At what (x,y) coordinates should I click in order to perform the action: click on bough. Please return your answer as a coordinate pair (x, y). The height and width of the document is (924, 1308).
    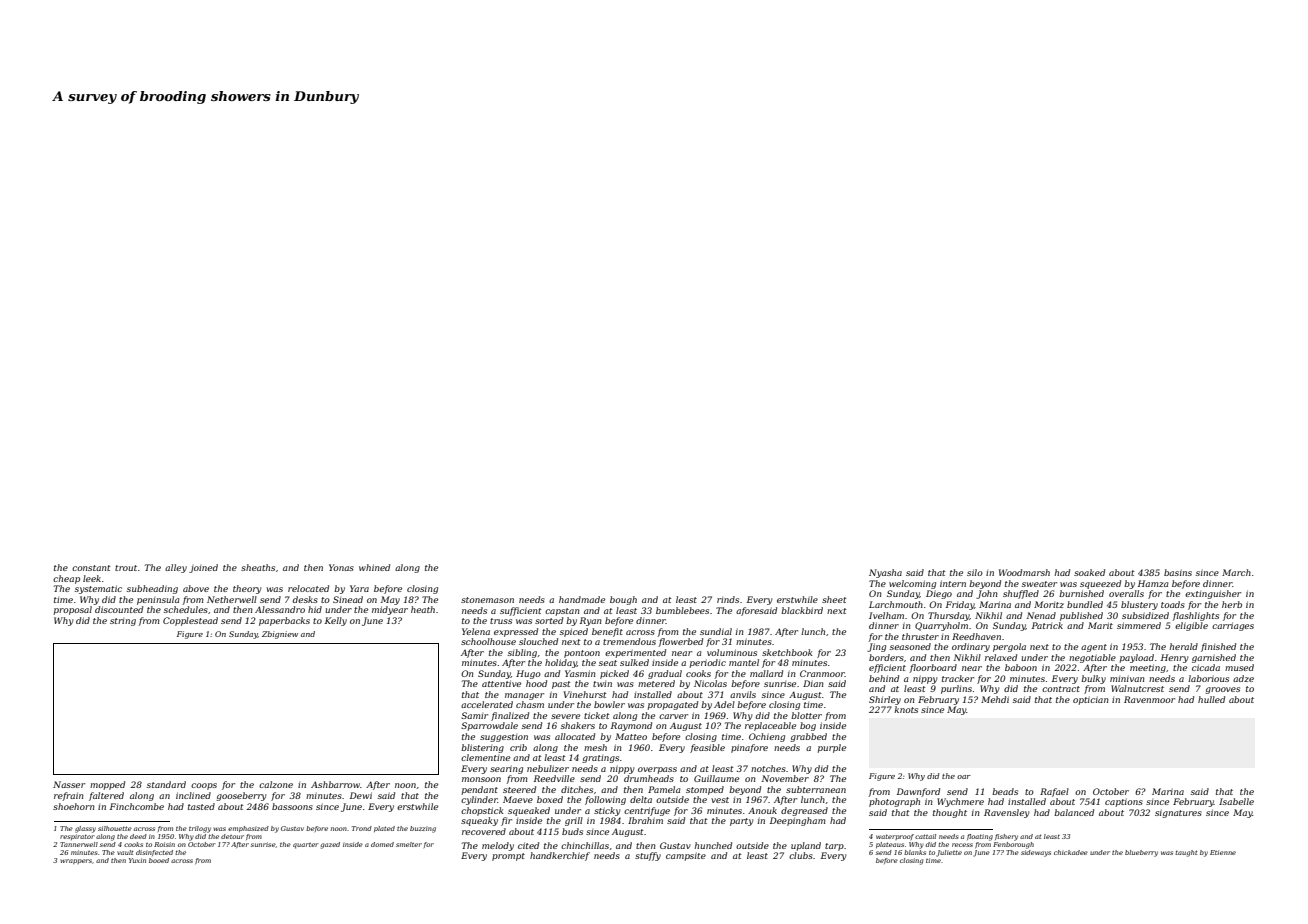
    Looking at the image, I should click on (623, 600).
